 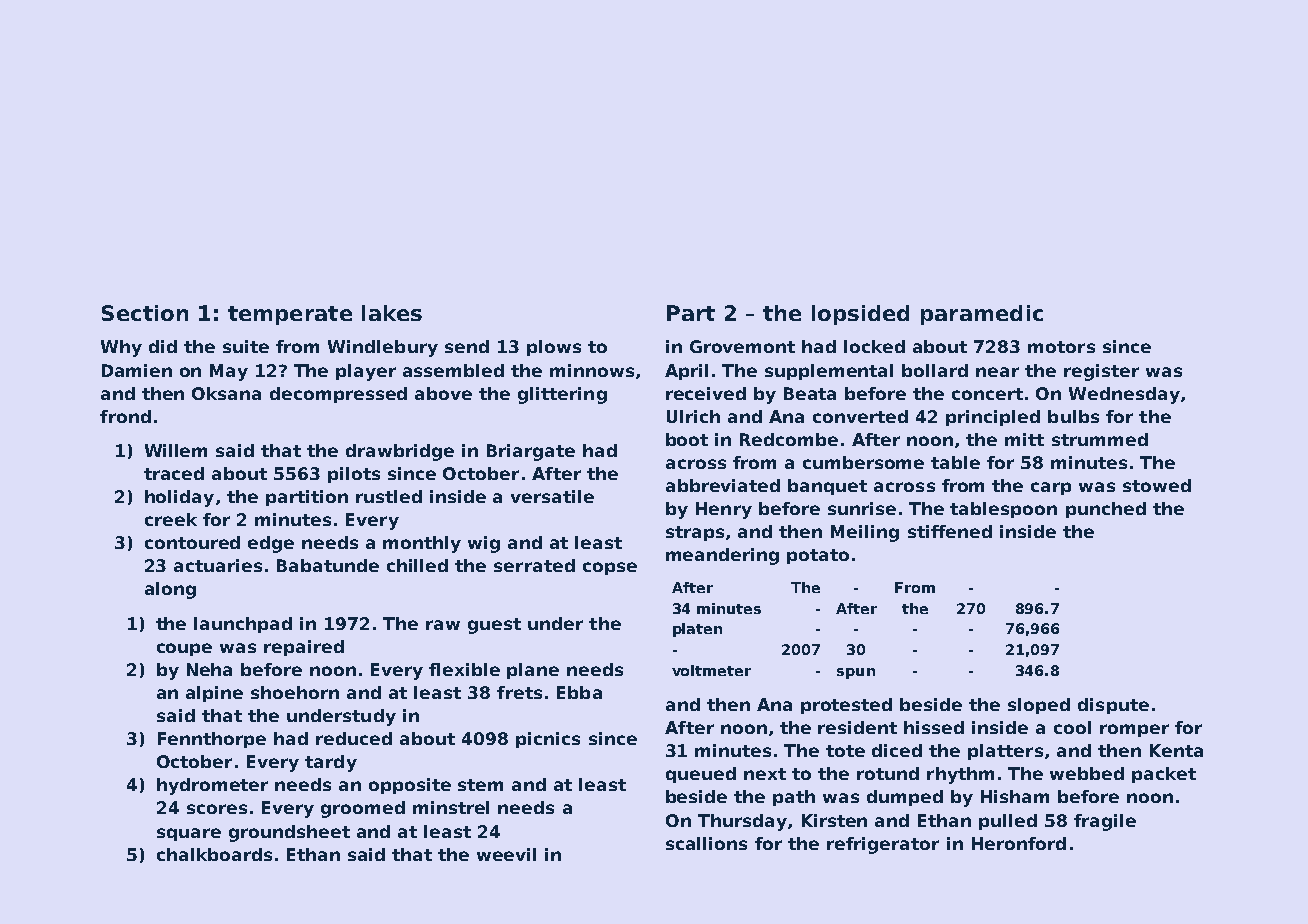 What do you see at coordinates (697, 630) in the page?
I see `platen` at bounding box center [697, 630].
